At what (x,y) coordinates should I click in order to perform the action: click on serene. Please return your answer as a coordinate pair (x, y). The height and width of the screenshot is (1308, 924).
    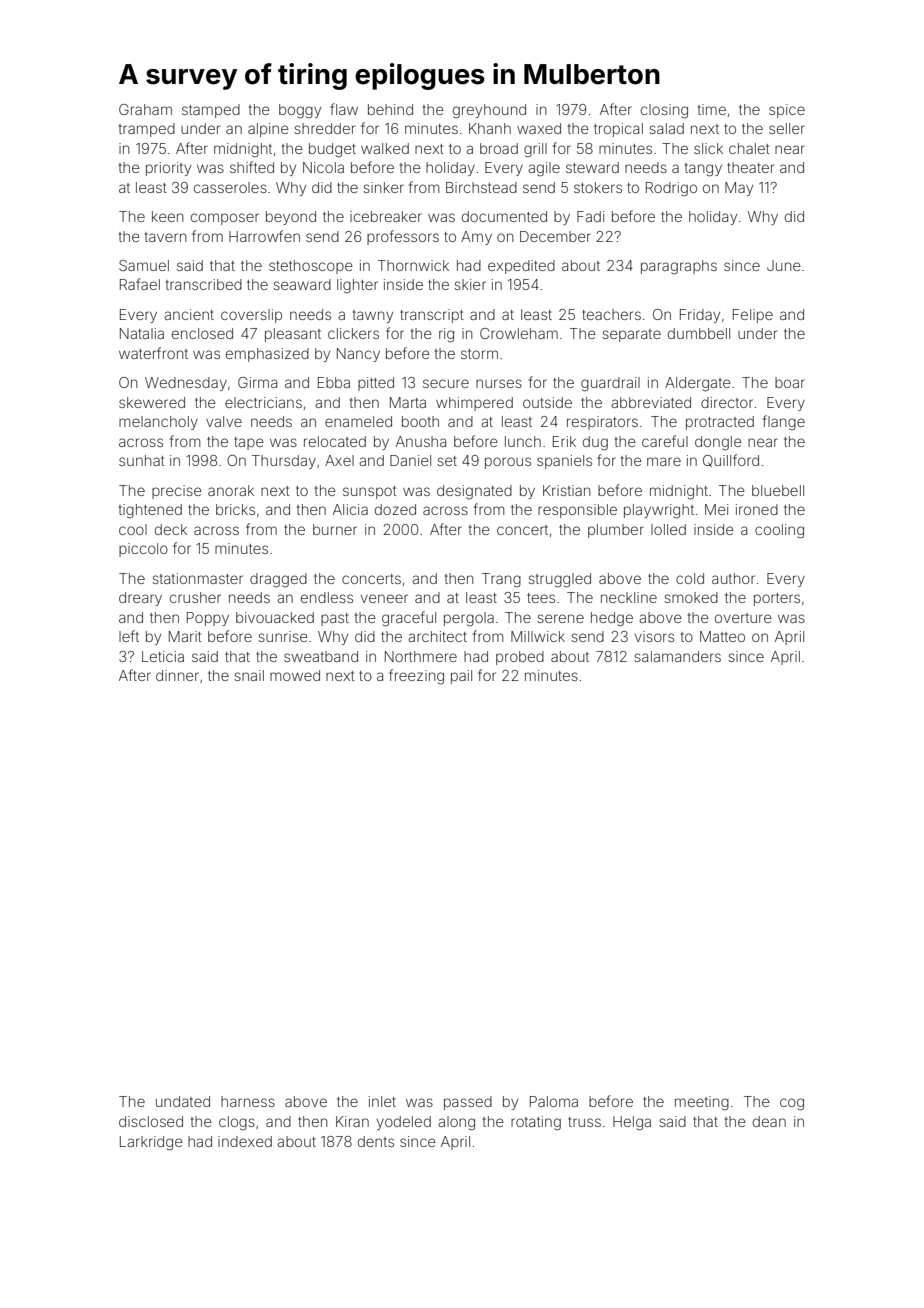
    Looking at the image, I should click on (560, 618).
